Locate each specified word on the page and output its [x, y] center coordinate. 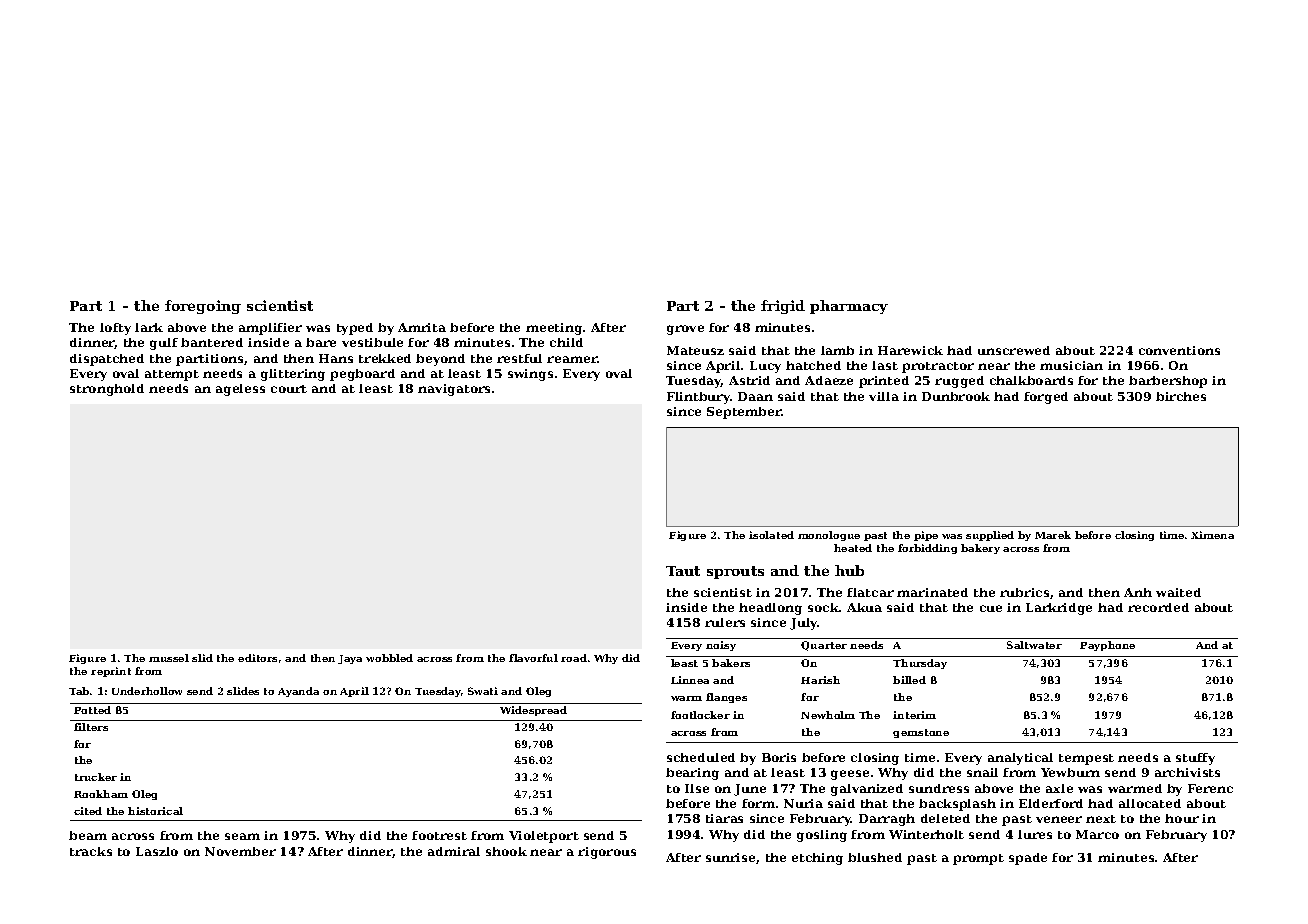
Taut [683, 571]
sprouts [735, 572]
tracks [91, 851]
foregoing [203, 307]
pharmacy [849, 307]
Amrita [422, 327]
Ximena [1212, 535]
